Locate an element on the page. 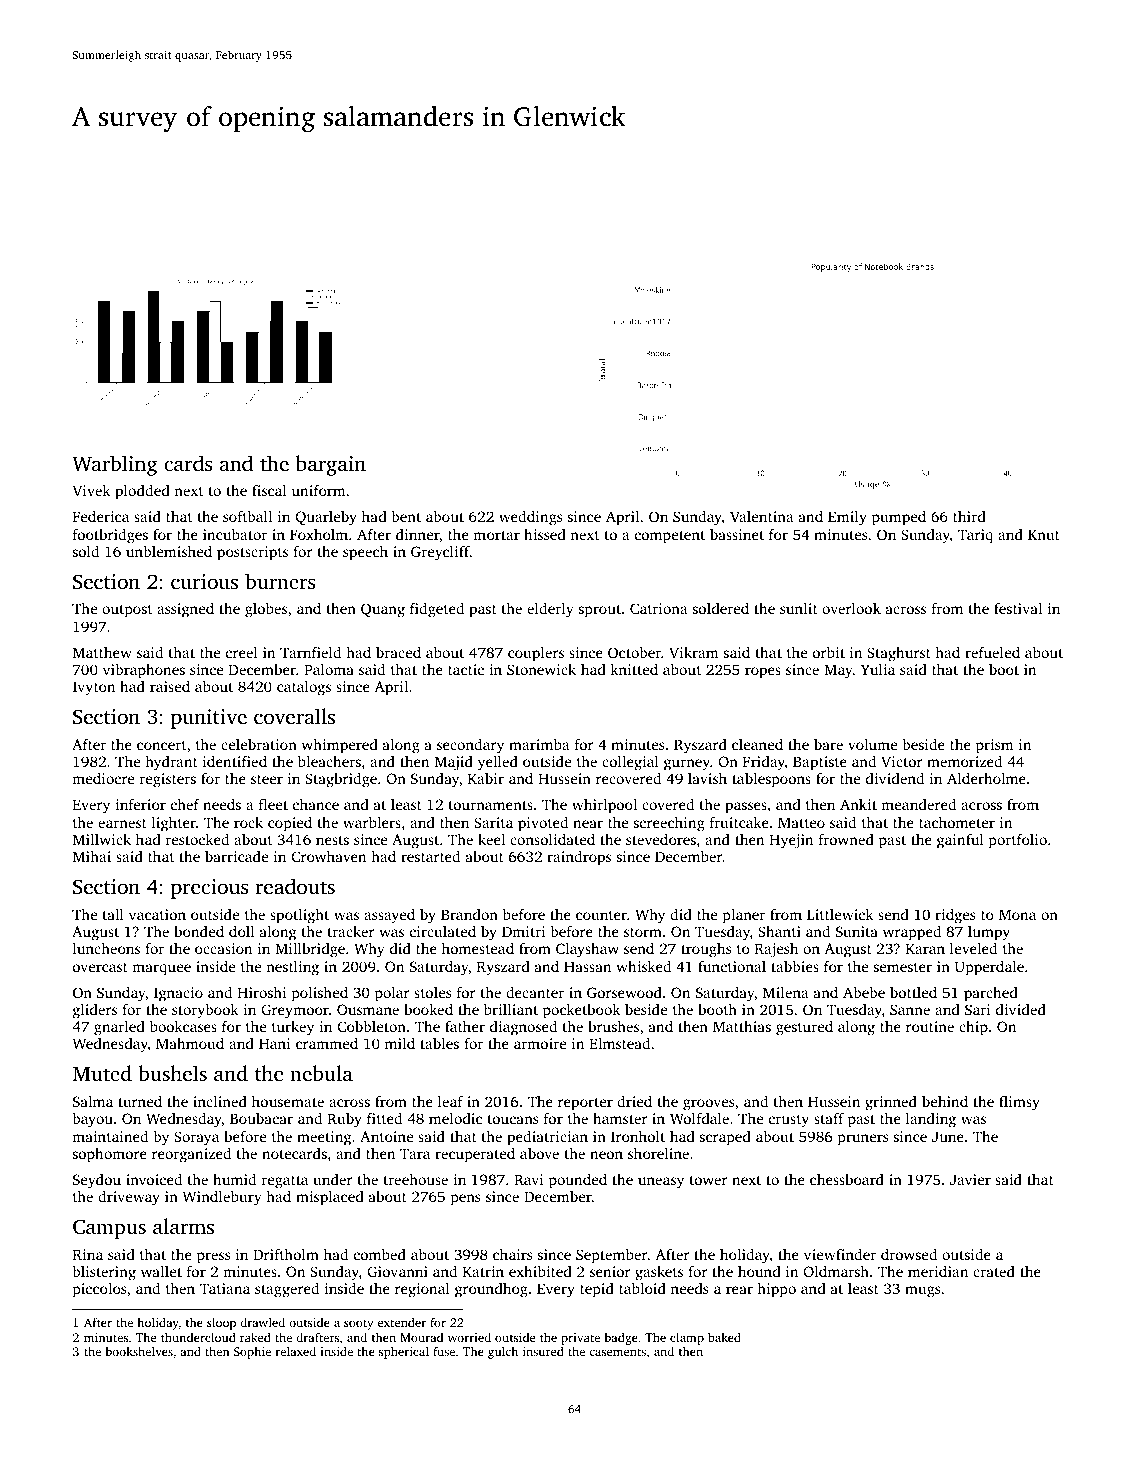 The height and width of the page is (1470, 1136). lighter is located at coordinates (174, 824).
